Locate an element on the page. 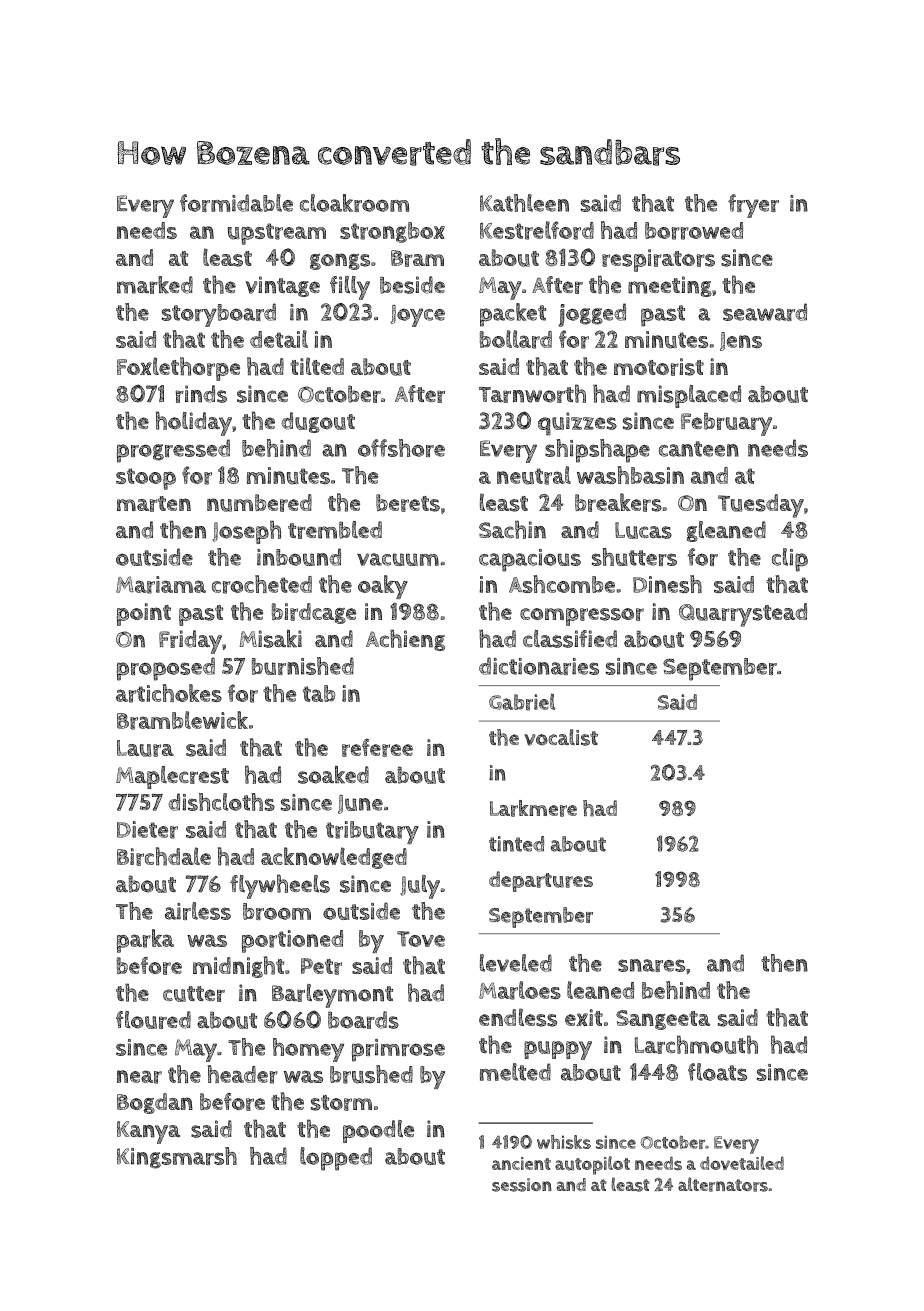  session is located at coordinates (522, 1185).
